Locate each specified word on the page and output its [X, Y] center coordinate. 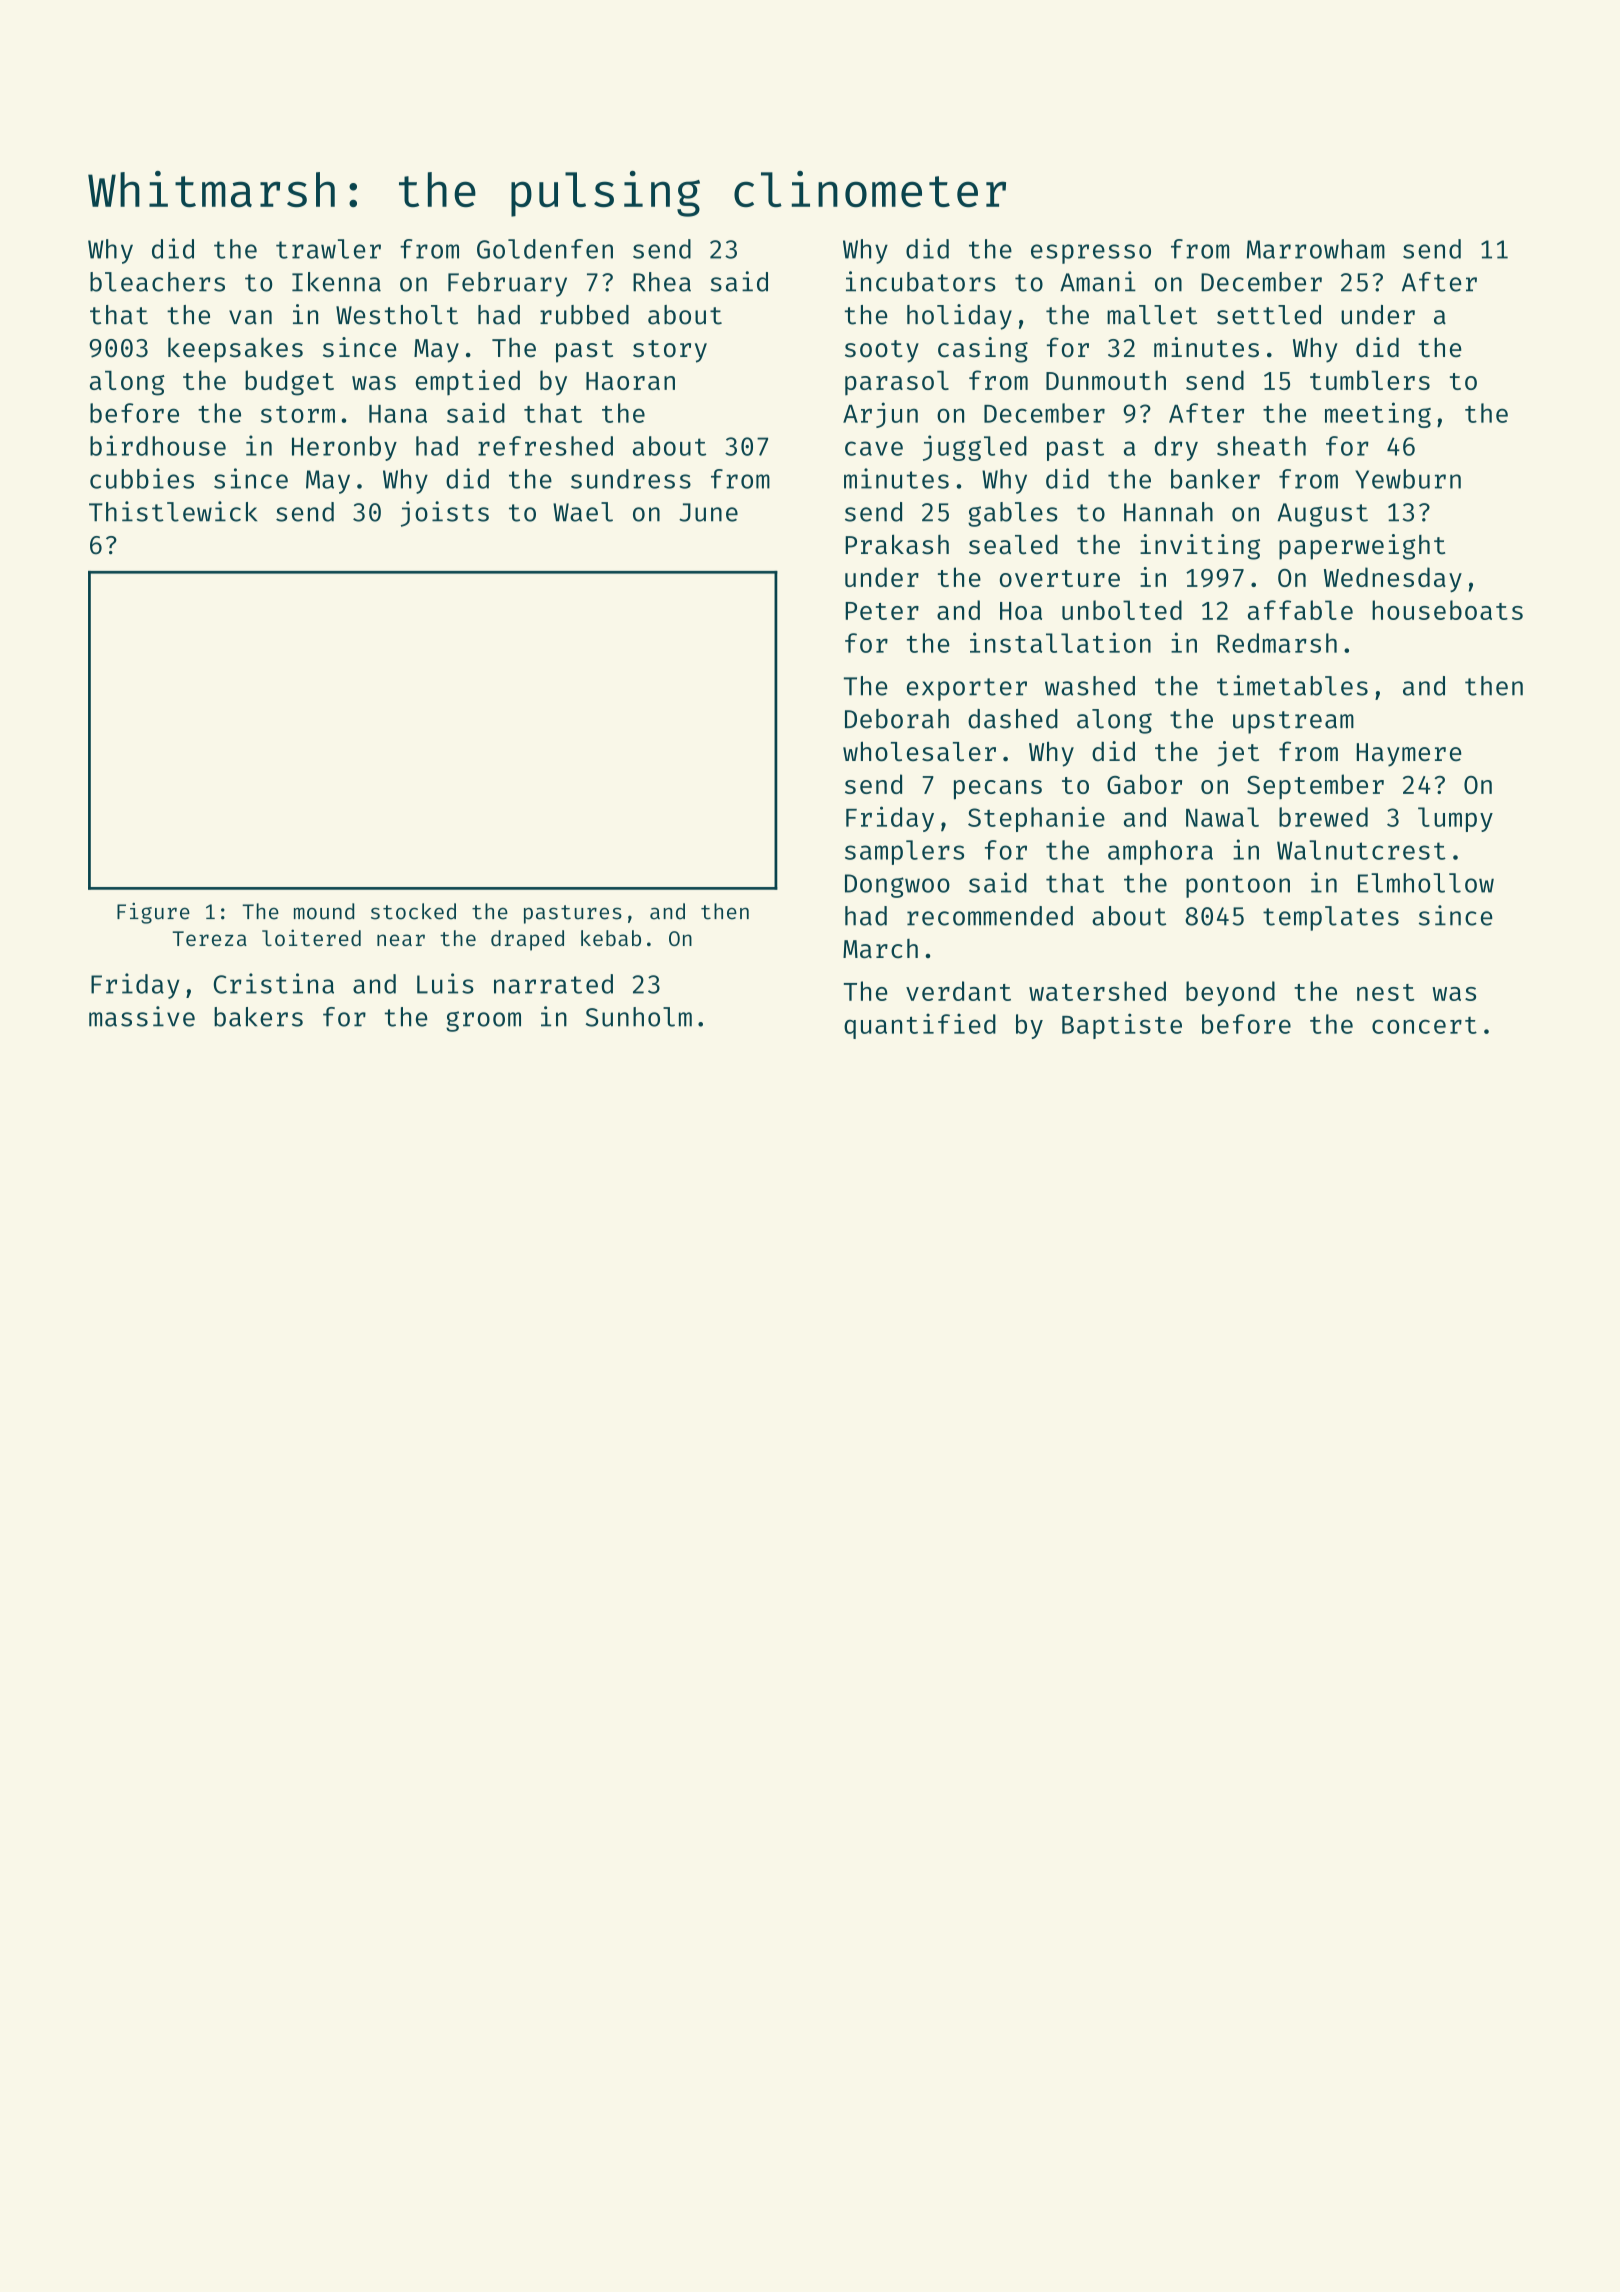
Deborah [897, 719]
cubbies [142, 478]
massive [142, 1016]
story [670, 351]
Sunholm [639, 1017]
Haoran [630, 381]
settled [1269, 315]
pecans [998, 790]
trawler [328, 249]
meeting [1378, 415]
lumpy [1455, 819]
